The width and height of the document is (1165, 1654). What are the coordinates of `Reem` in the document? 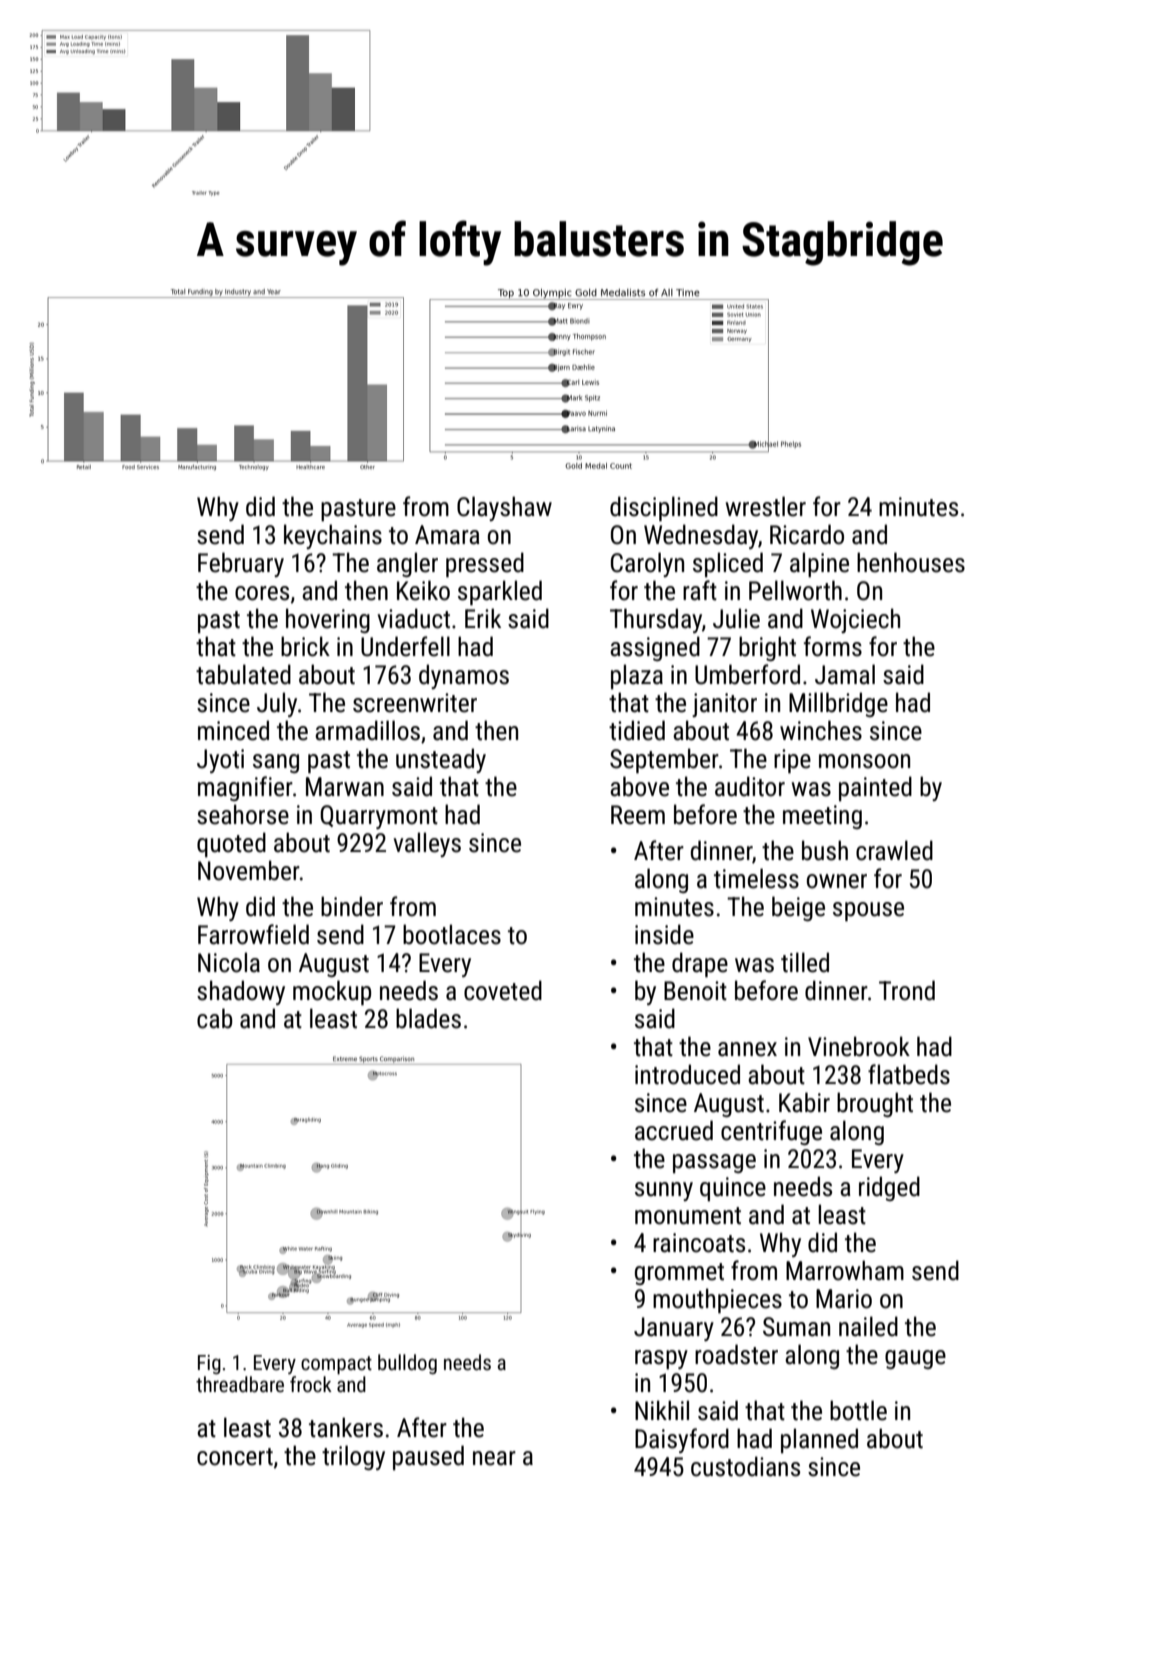 It's located at (638, 815).
